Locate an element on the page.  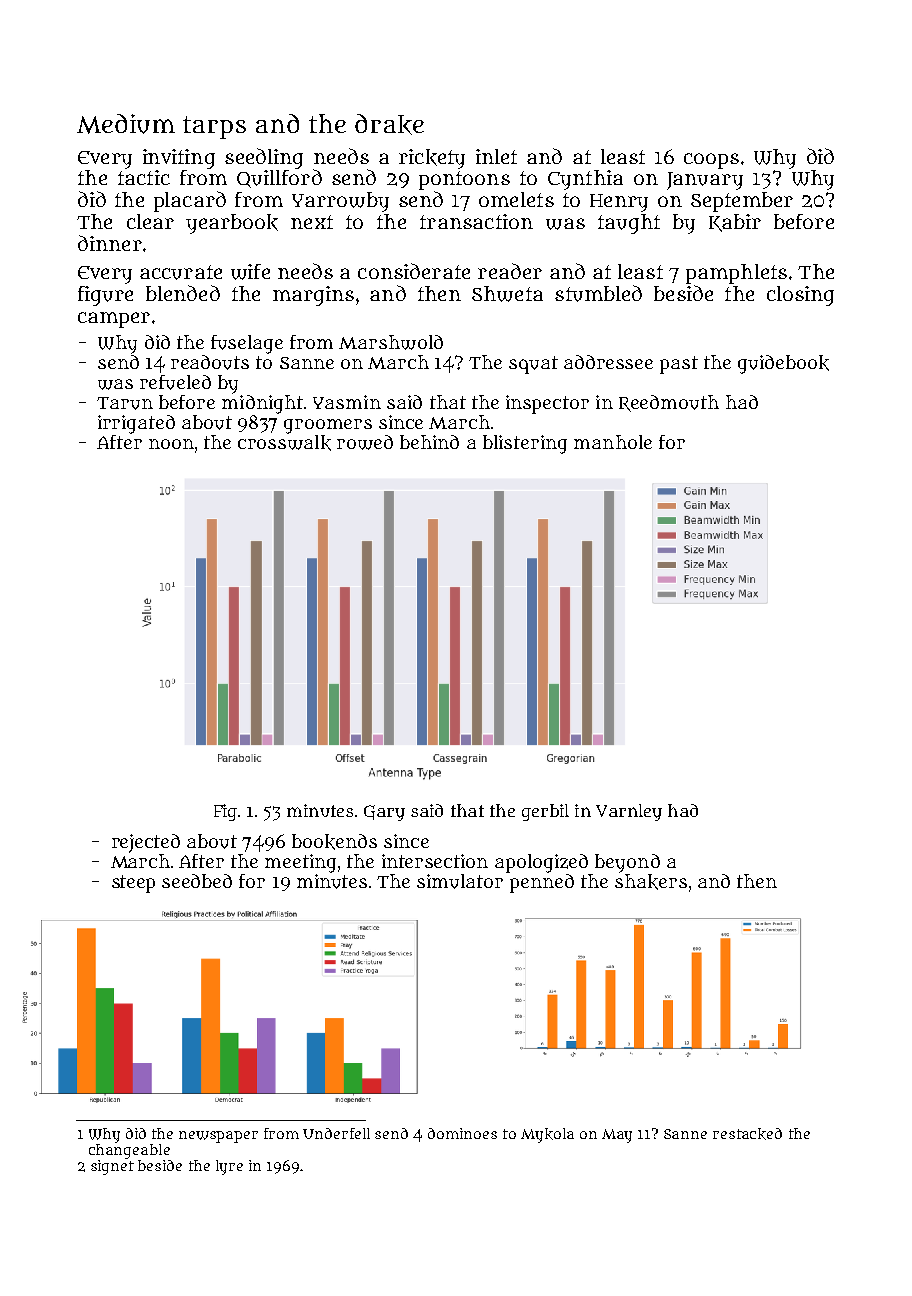
restacked is located at coordinates (747, 1134).
